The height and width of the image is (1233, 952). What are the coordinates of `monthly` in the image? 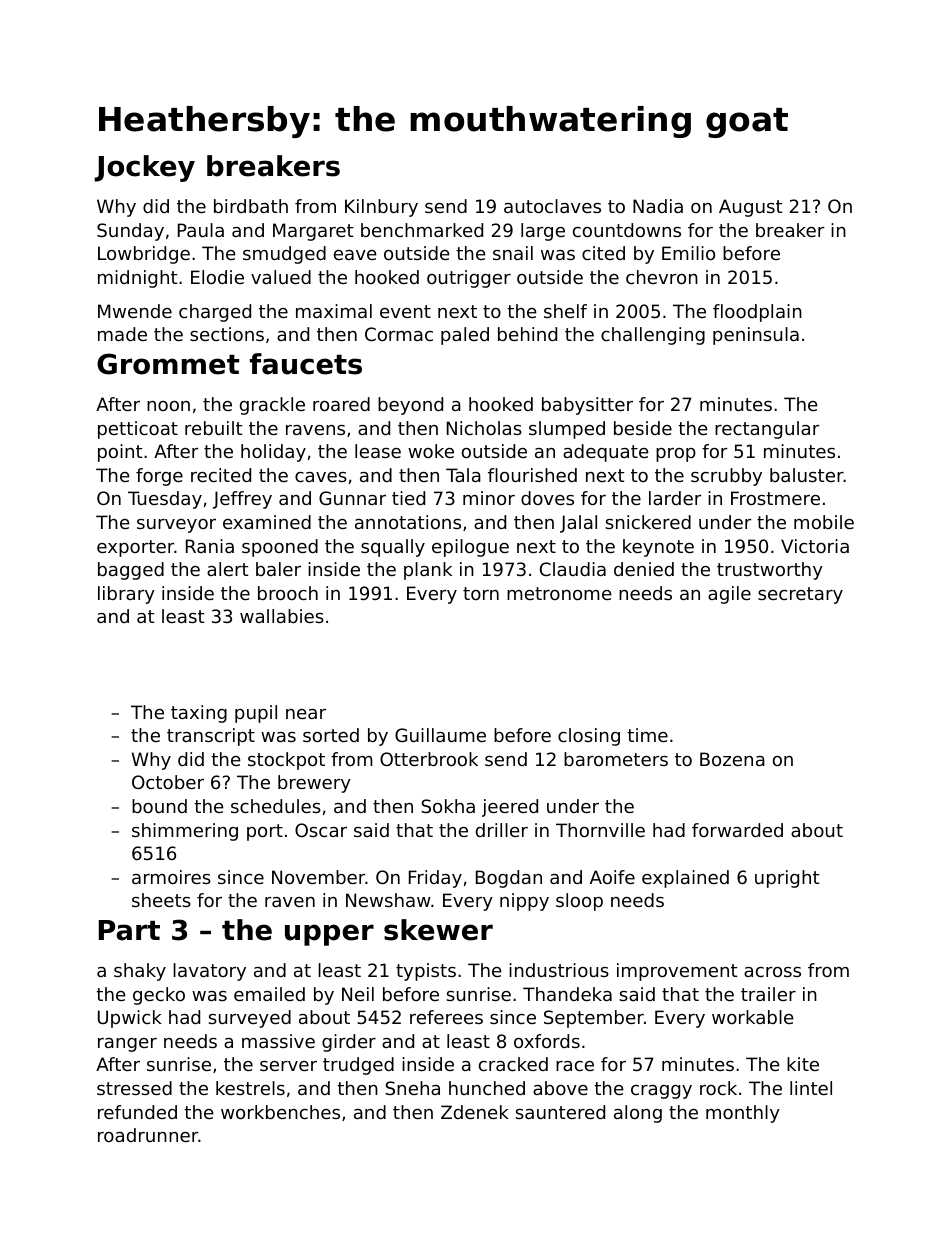 It's located at (743, 1114).
